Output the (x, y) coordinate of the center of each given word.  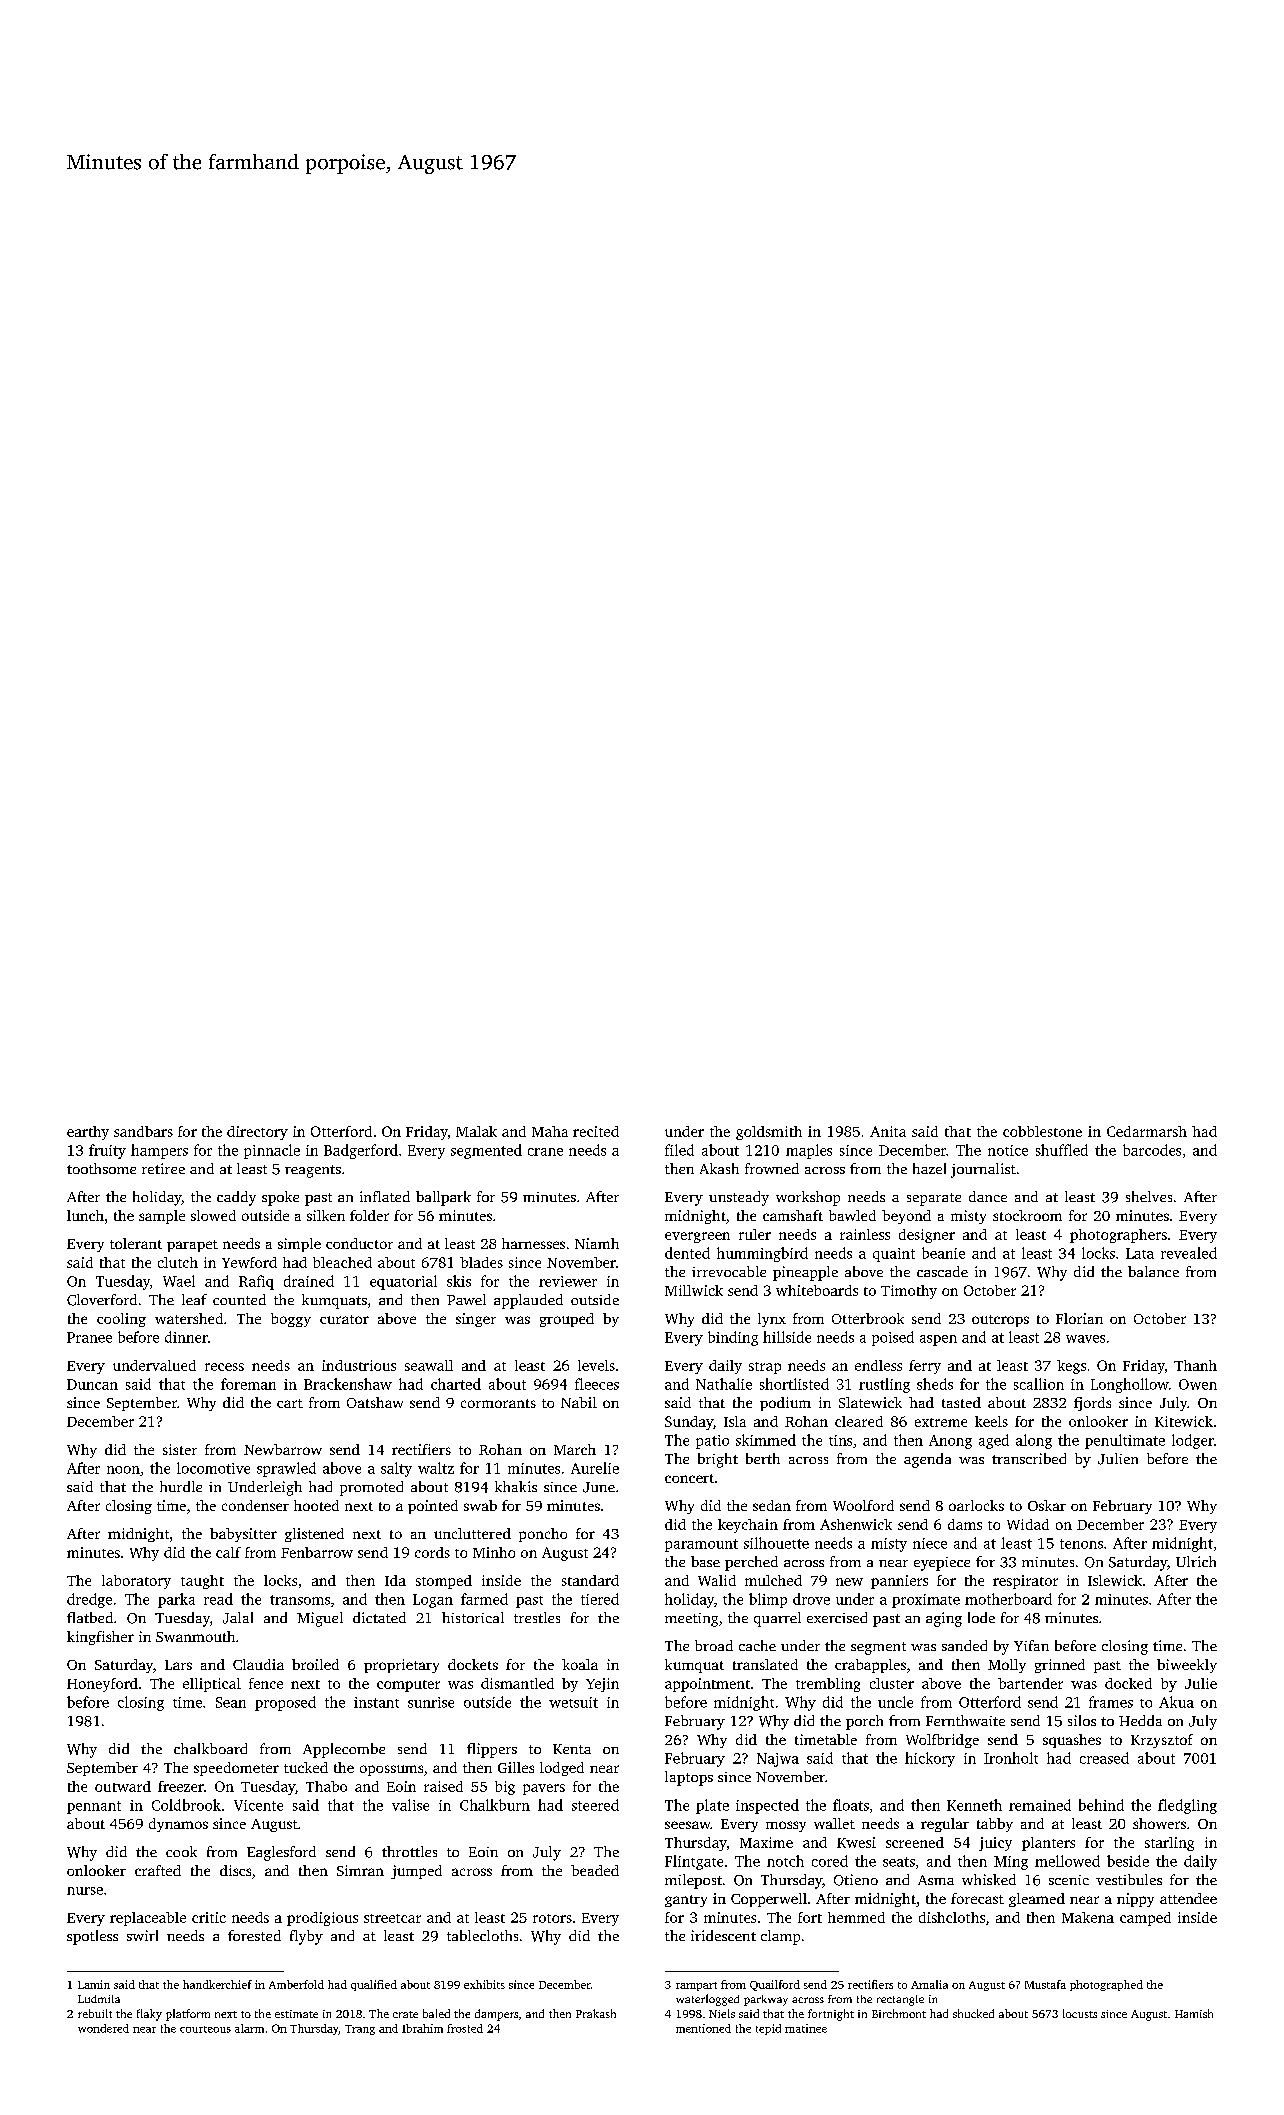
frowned (772, 1168)
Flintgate (694, 1862)
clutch (178, 1262)
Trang (360, 2030)
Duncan (92, 1384)
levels (596, 1365)
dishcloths (952, 1917)
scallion (1039, 1384)
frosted (465, 2028)
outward (123, 1786)
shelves (1149, 1196)
